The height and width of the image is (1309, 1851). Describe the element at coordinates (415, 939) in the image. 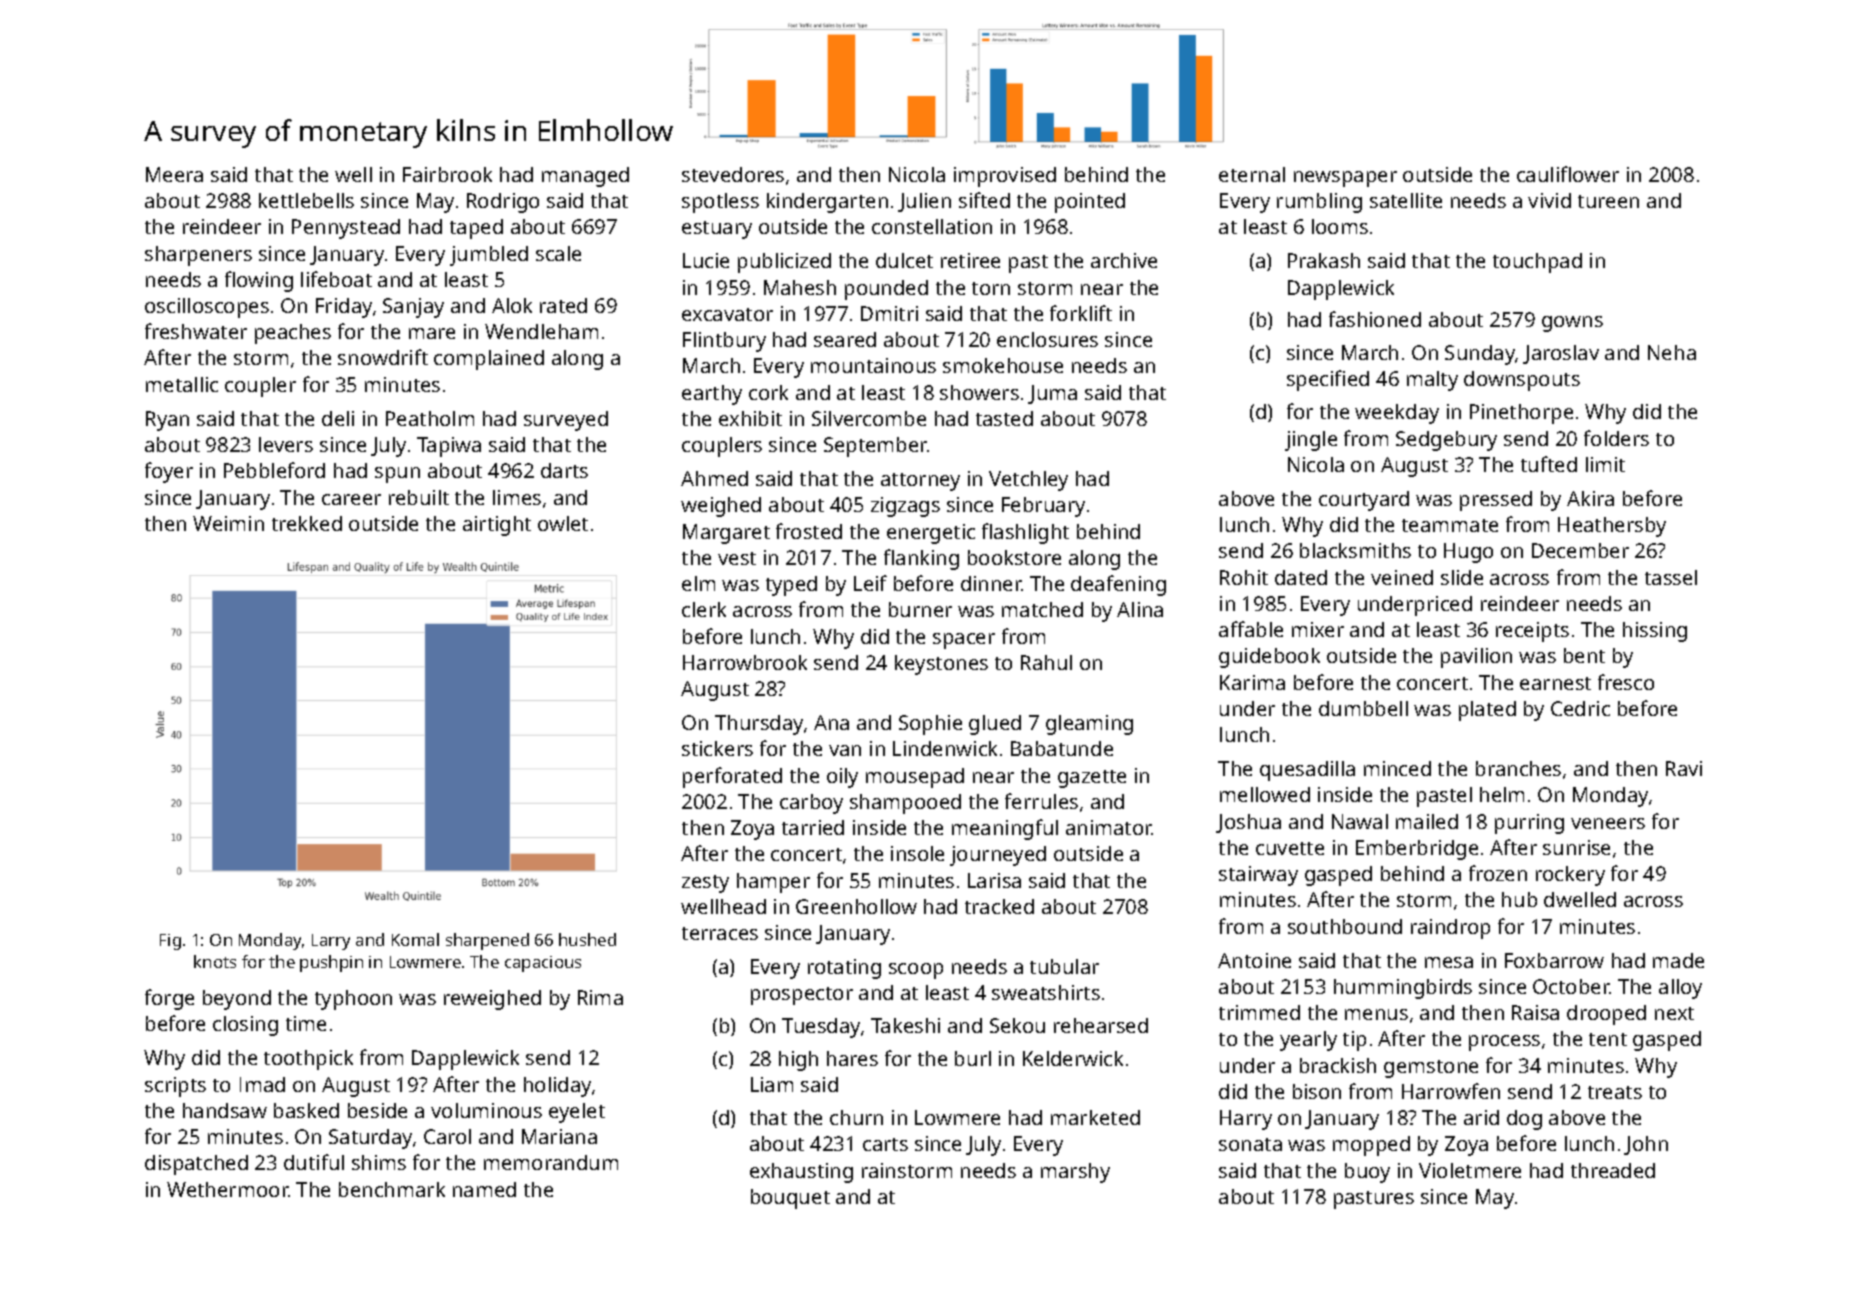

I see `Komal` at that location.
